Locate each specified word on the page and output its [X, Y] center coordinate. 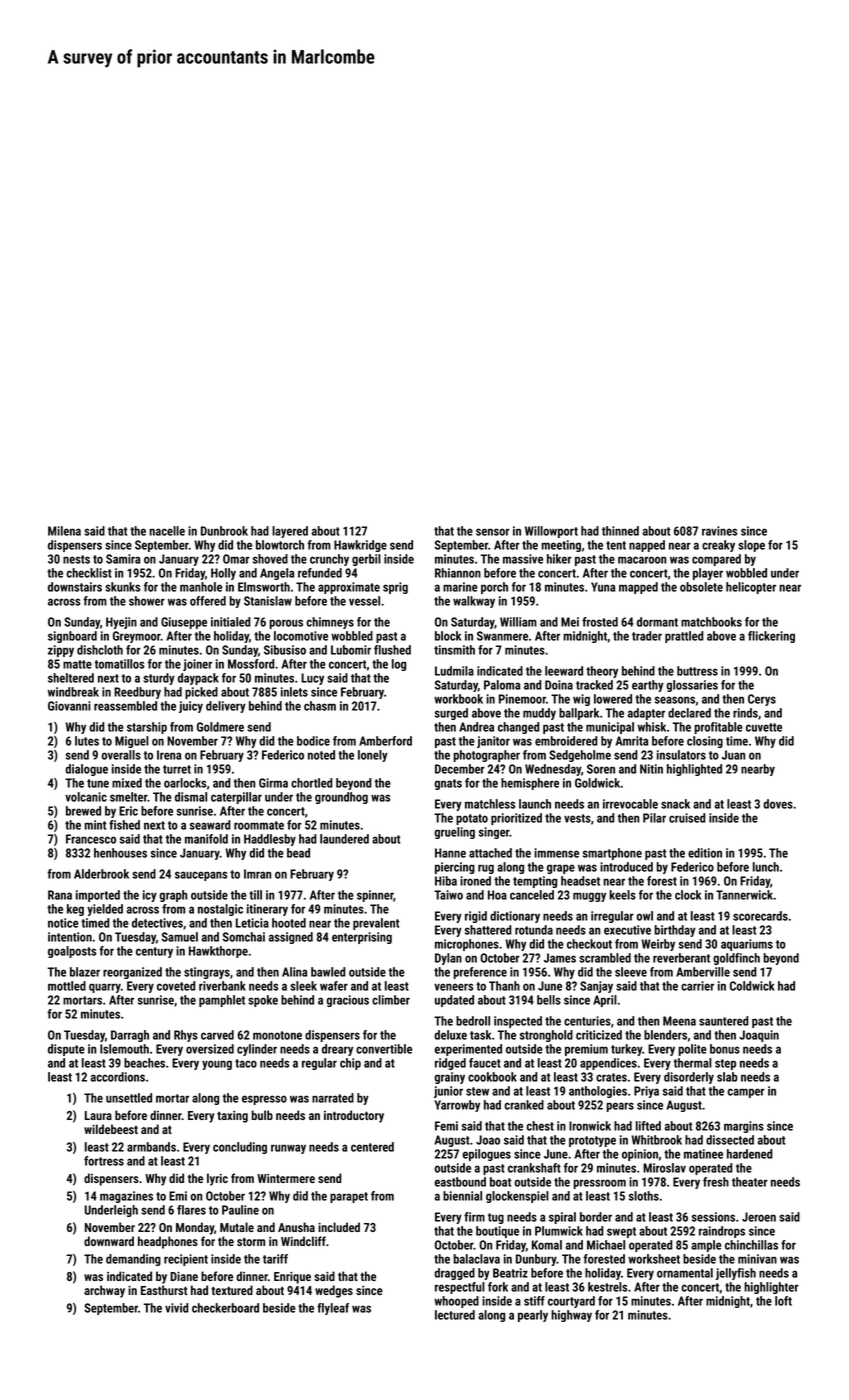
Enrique [292, 1278]
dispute [66, 1050]
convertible [384, 1049]
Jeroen [759, 1217]
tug [496, 1218]
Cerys [762, 700]
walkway [474, 602]
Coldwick [752, 986]
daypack [198, 679]
